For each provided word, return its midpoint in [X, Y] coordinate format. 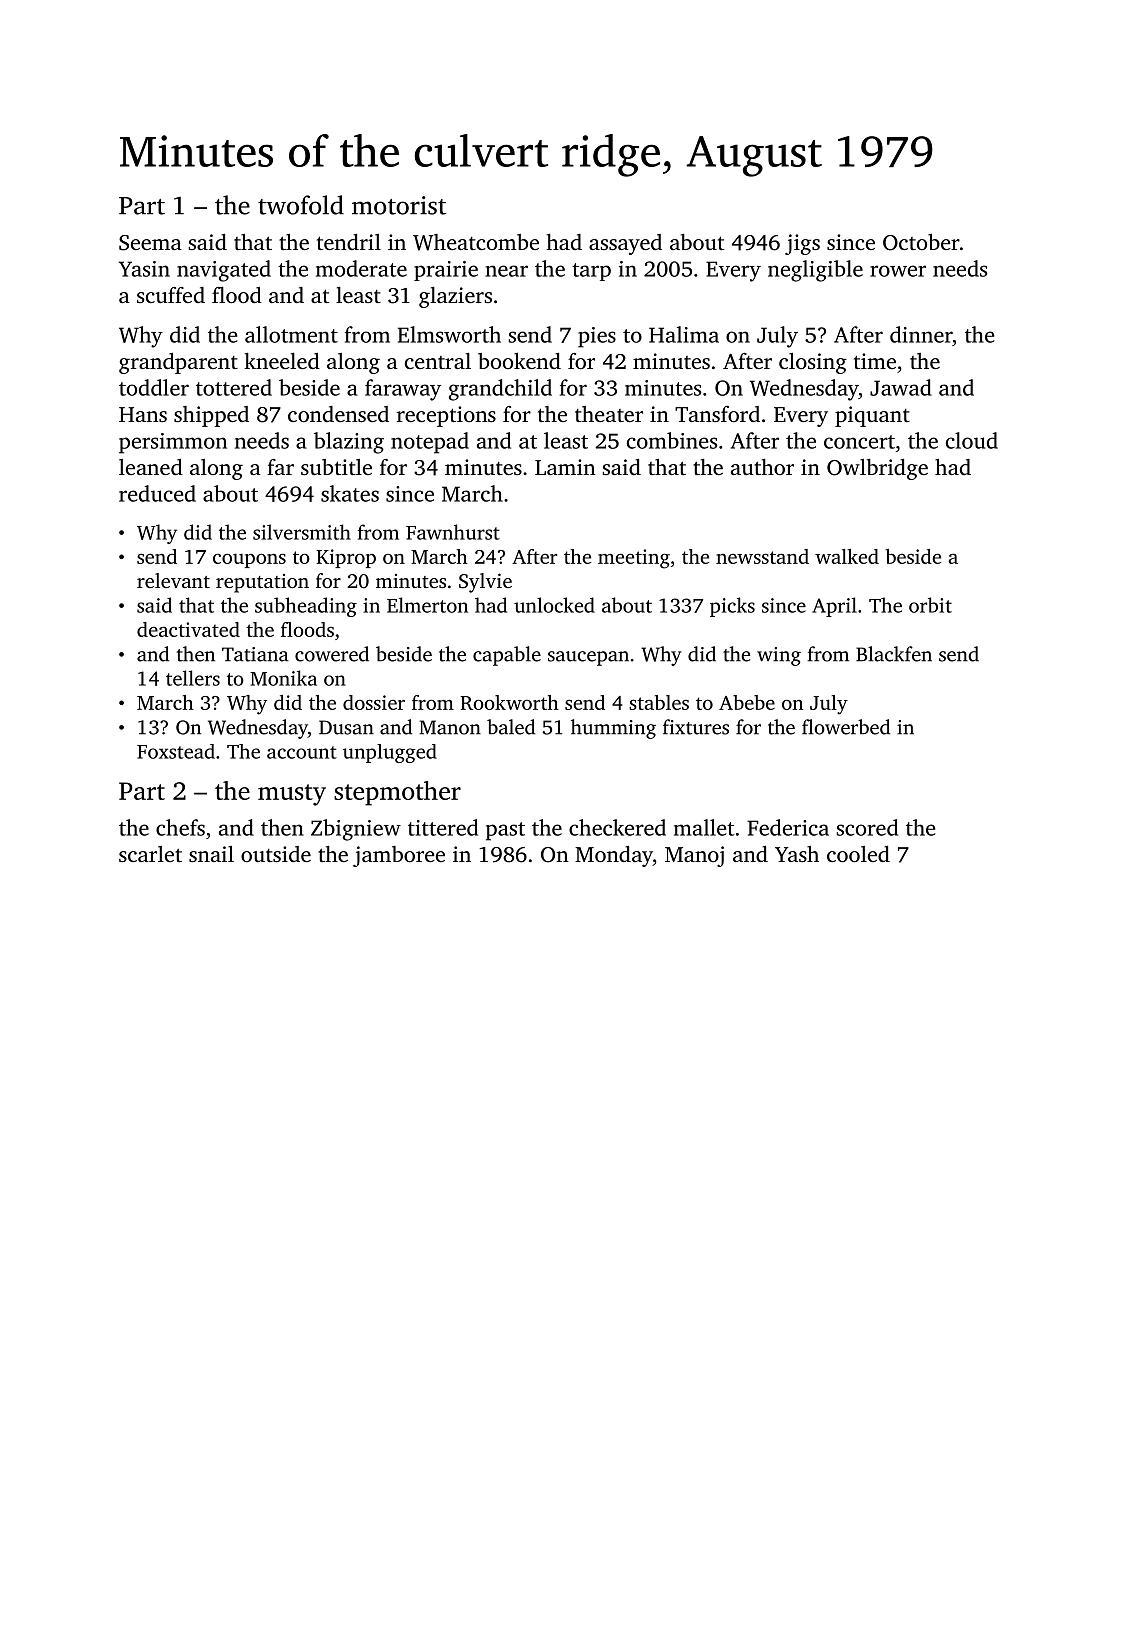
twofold [301, 205]
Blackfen [894, 654]
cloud [972, 440]
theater [609, 414]
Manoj [694, 856]
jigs [802, 244]
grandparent [178, 363]
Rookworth [509, 702]
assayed [625, 244]
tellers [193, 678]
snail [211, 854]
